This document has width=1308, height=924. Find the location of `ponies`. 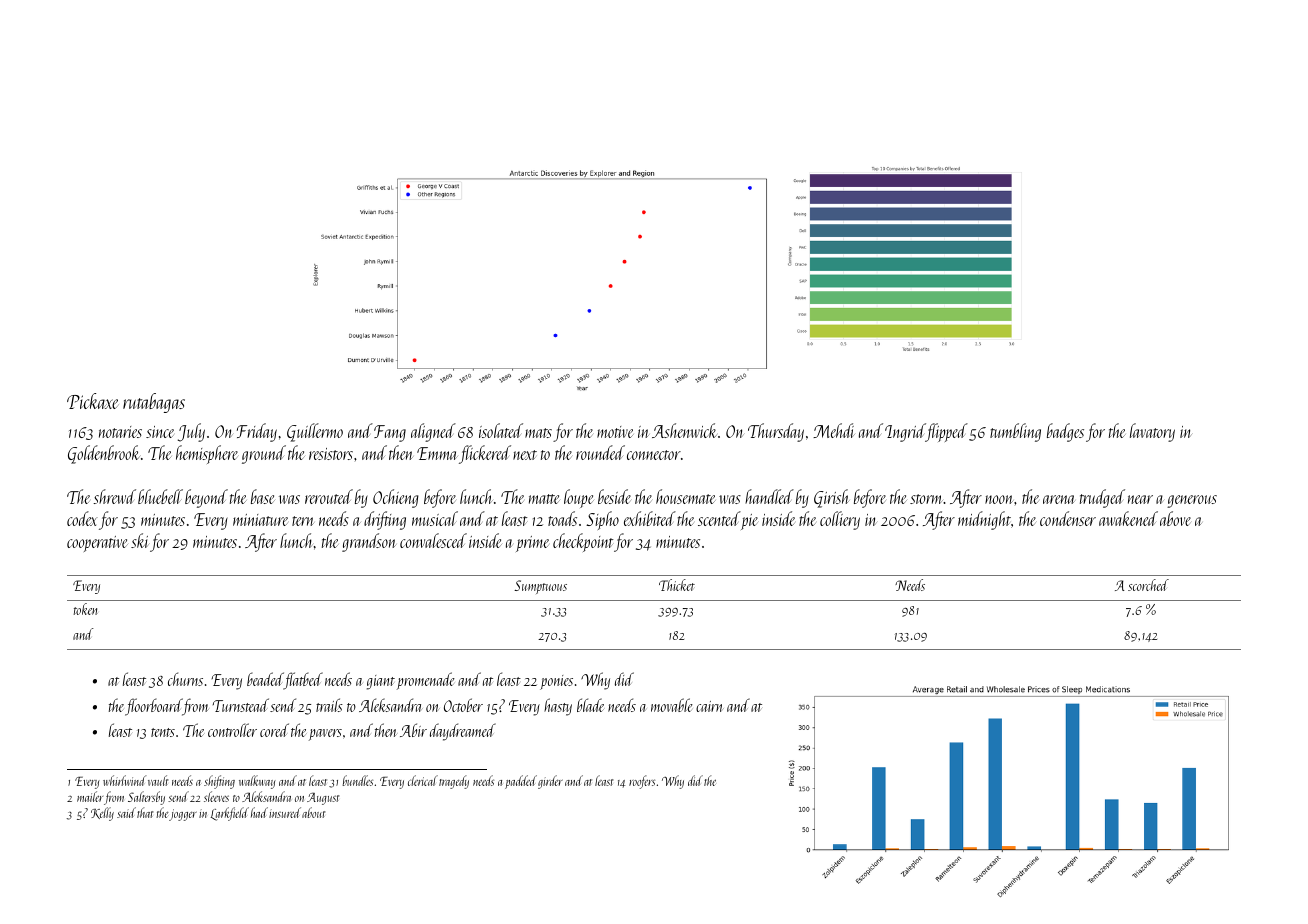

ponies is located at coordinates (556, 682).
